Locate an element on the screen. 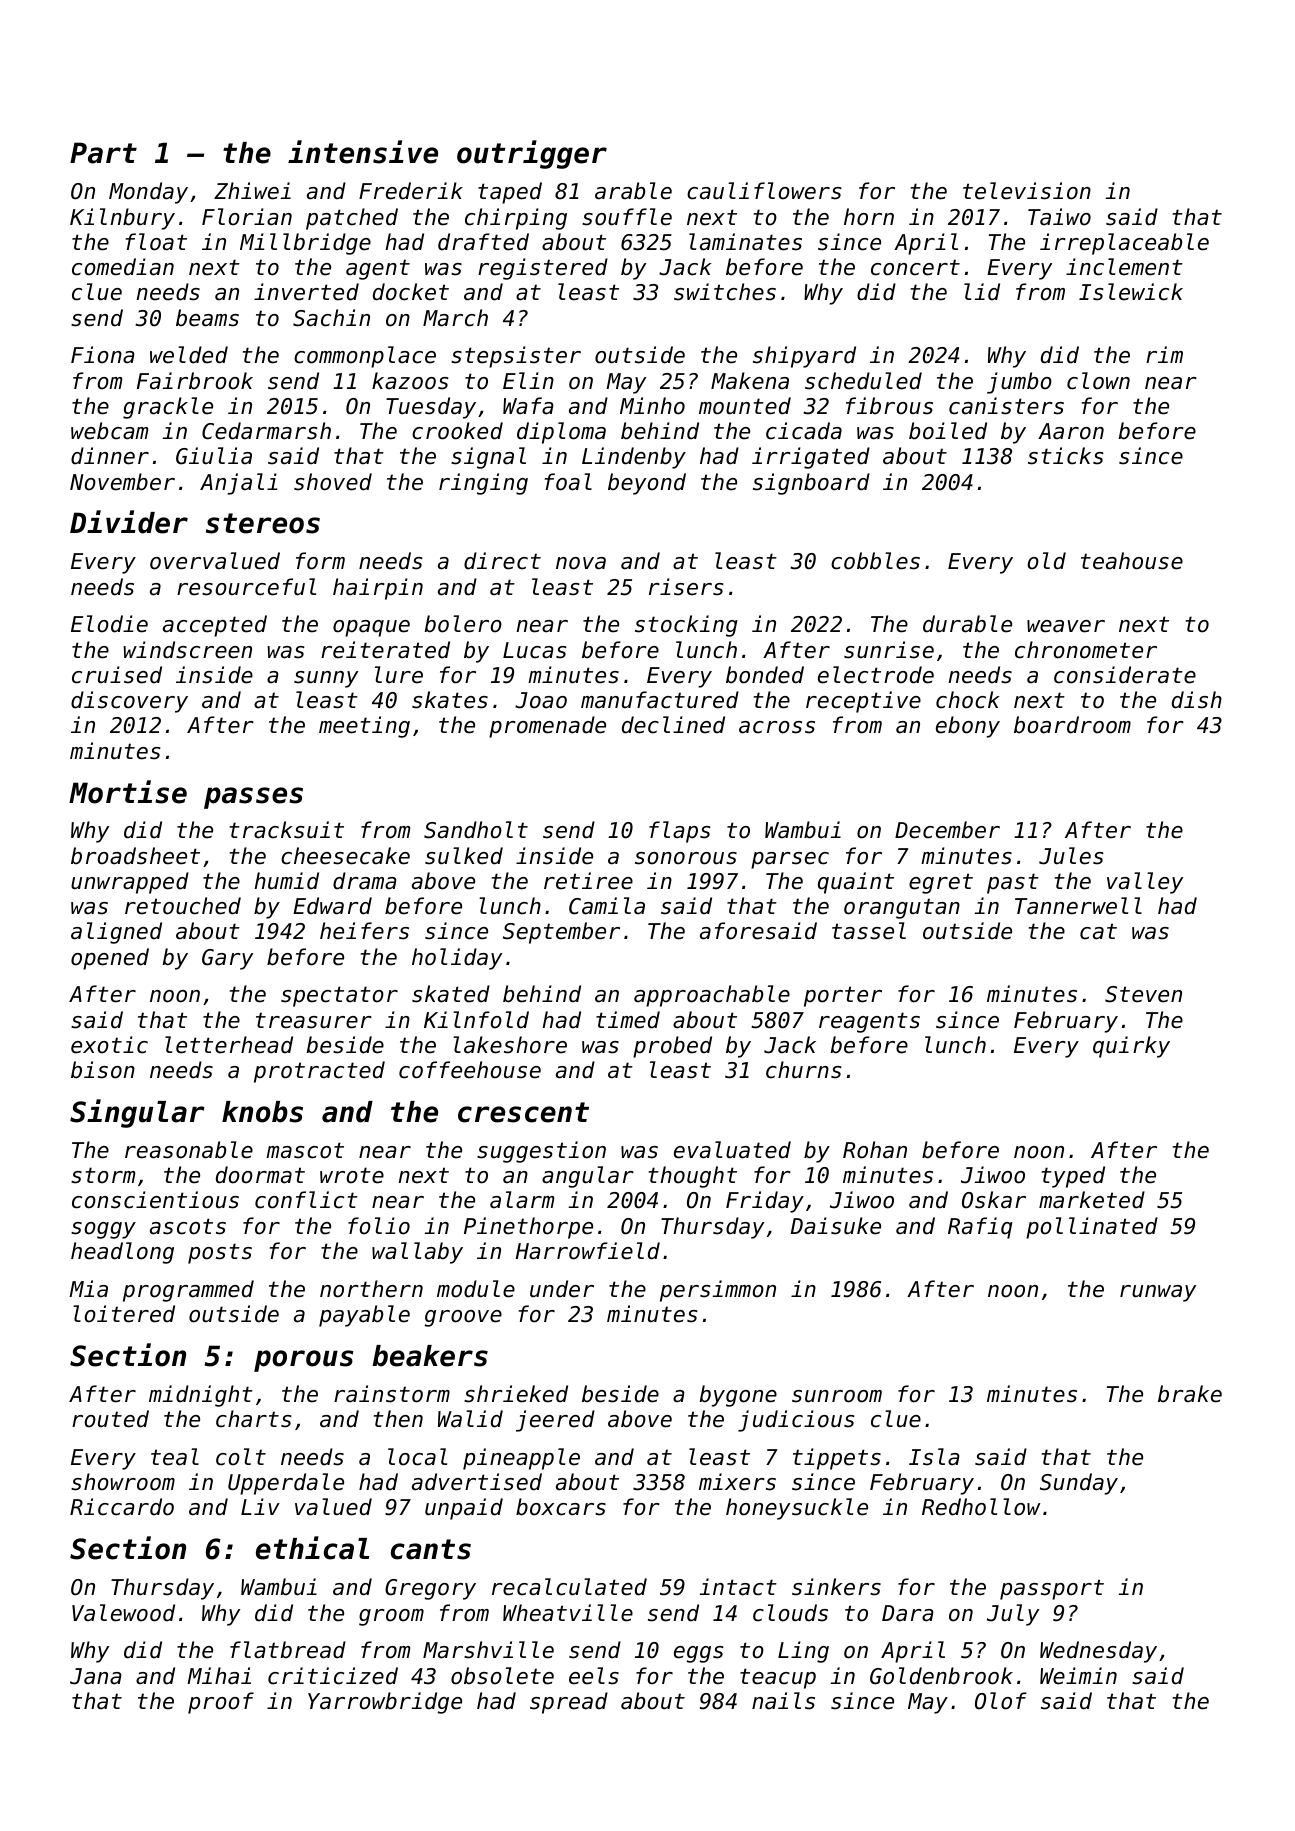  ringing is located at coordinates (483, 484).
